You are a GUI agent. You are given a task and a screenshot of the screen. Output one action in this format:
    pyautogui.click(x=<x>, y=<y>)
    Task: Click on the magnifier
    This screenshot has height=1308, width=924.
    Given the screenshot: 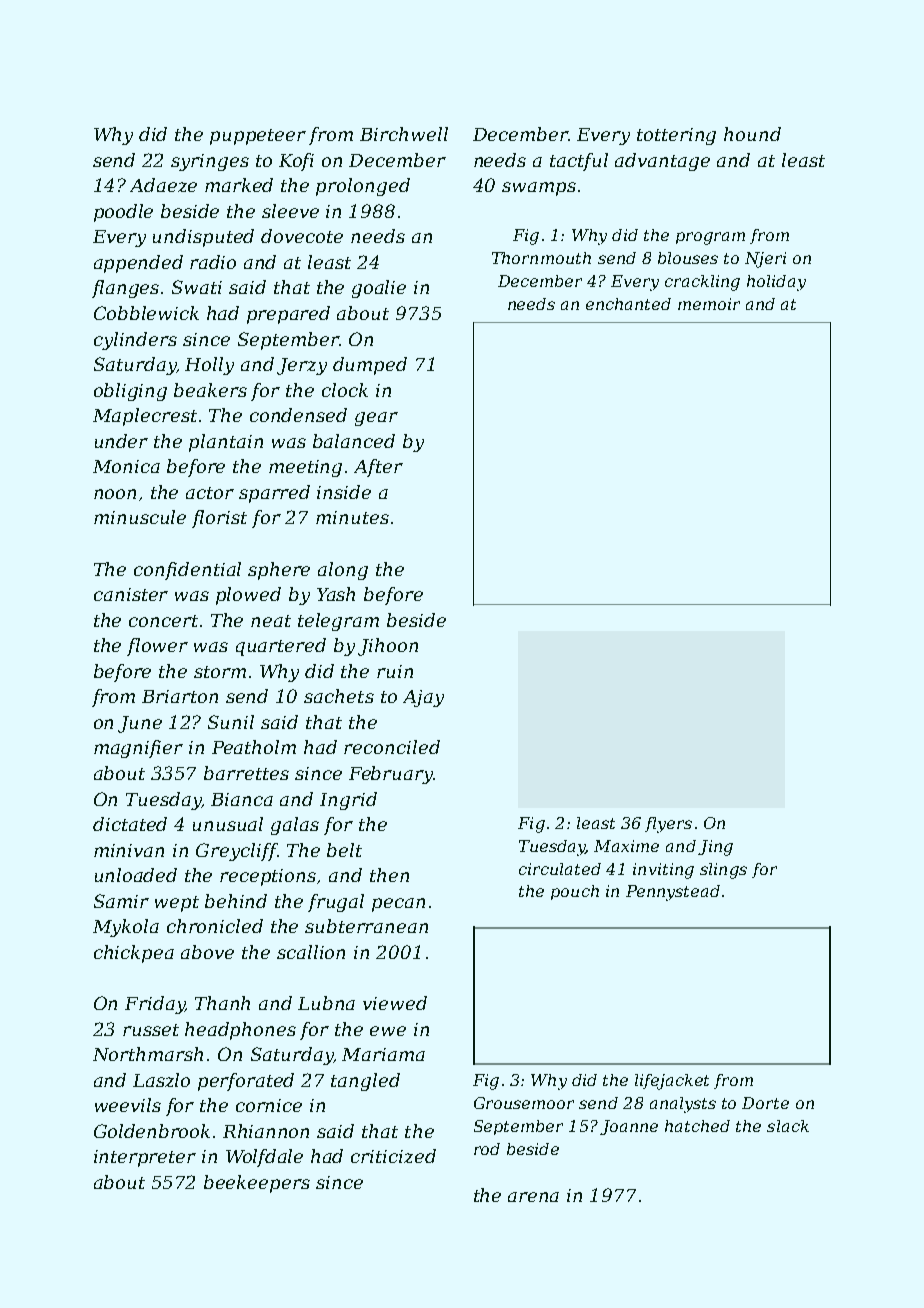 What is the action you would take?
    pyautogui.click(x=138, y=749)
